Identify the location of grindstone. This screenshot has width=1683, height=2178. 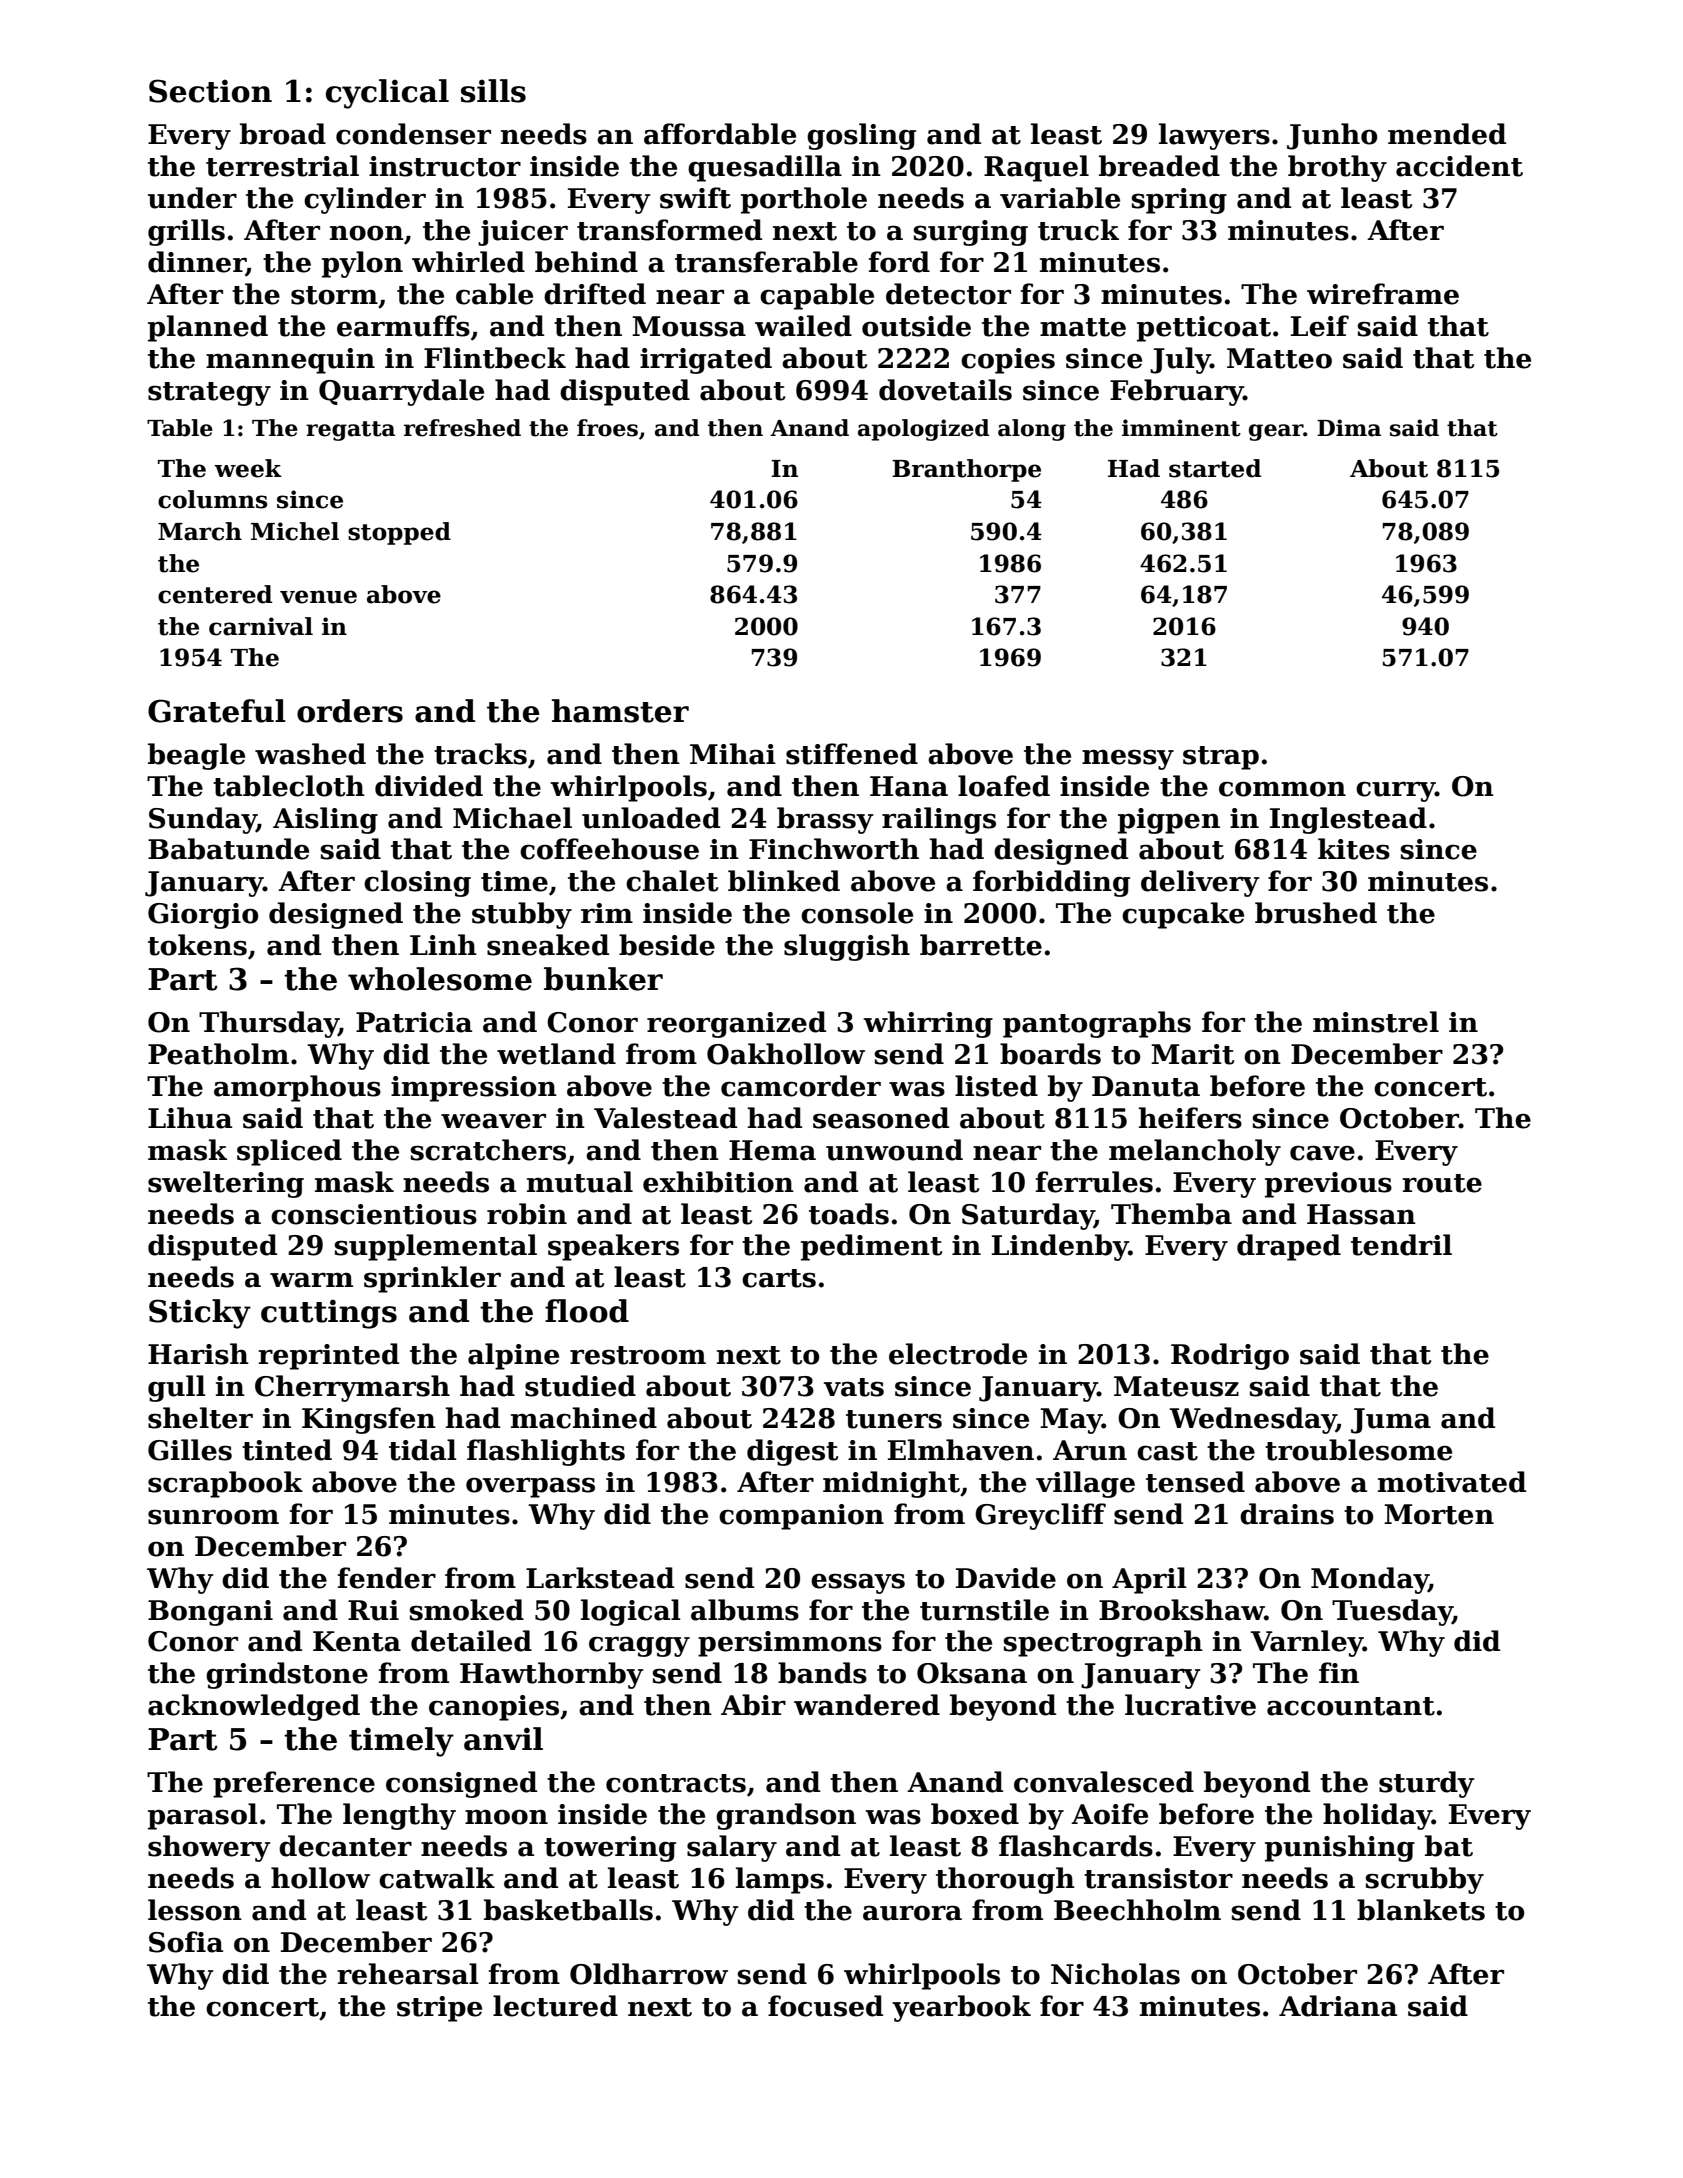
(287, 1675).
